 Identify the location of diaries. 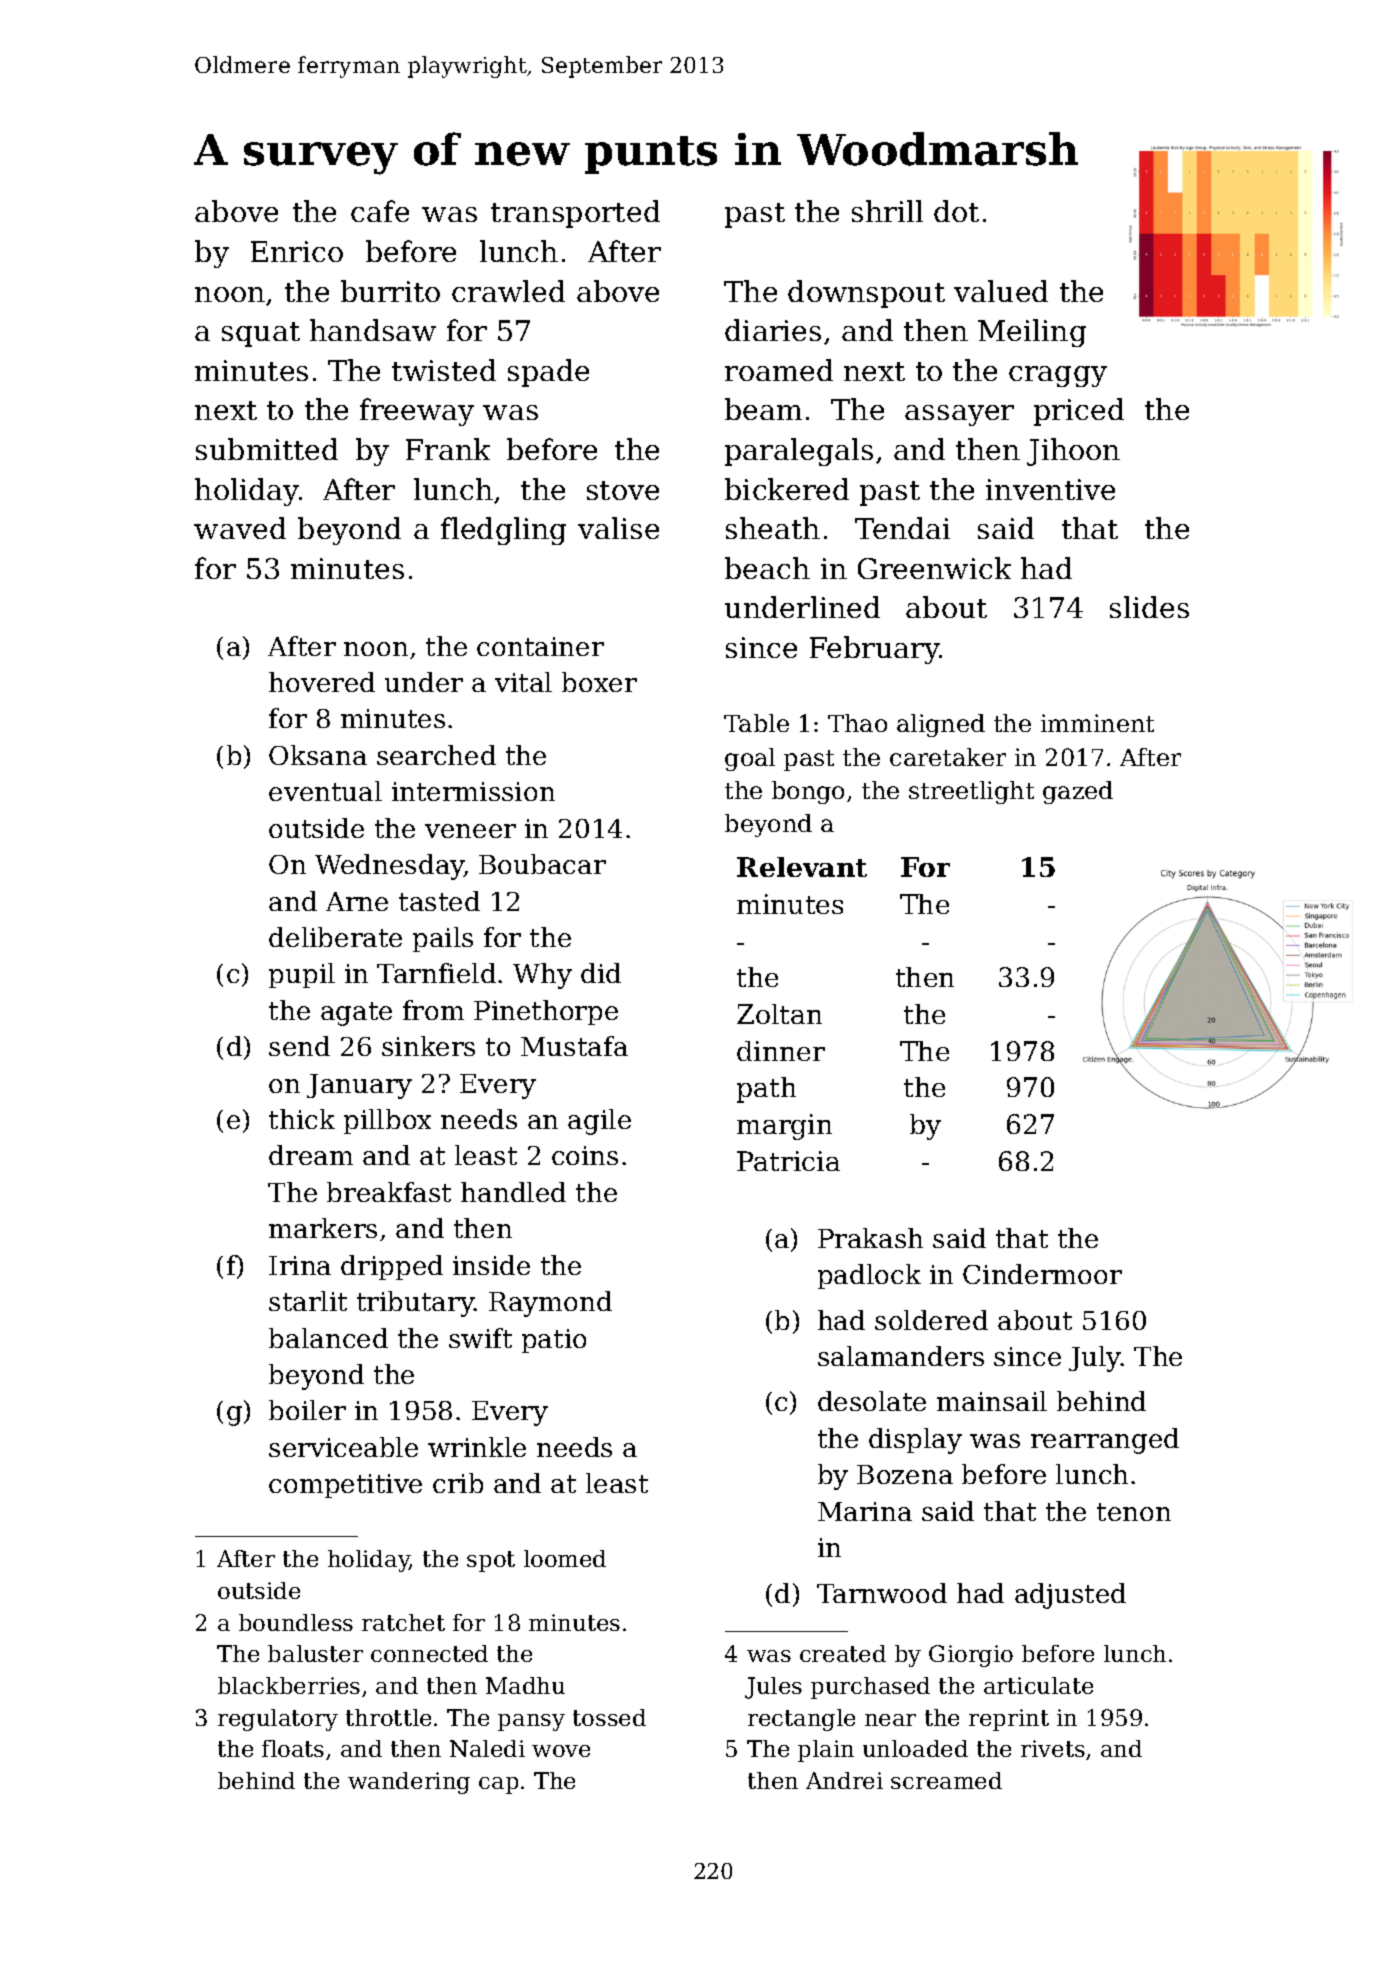
(773, 330).
